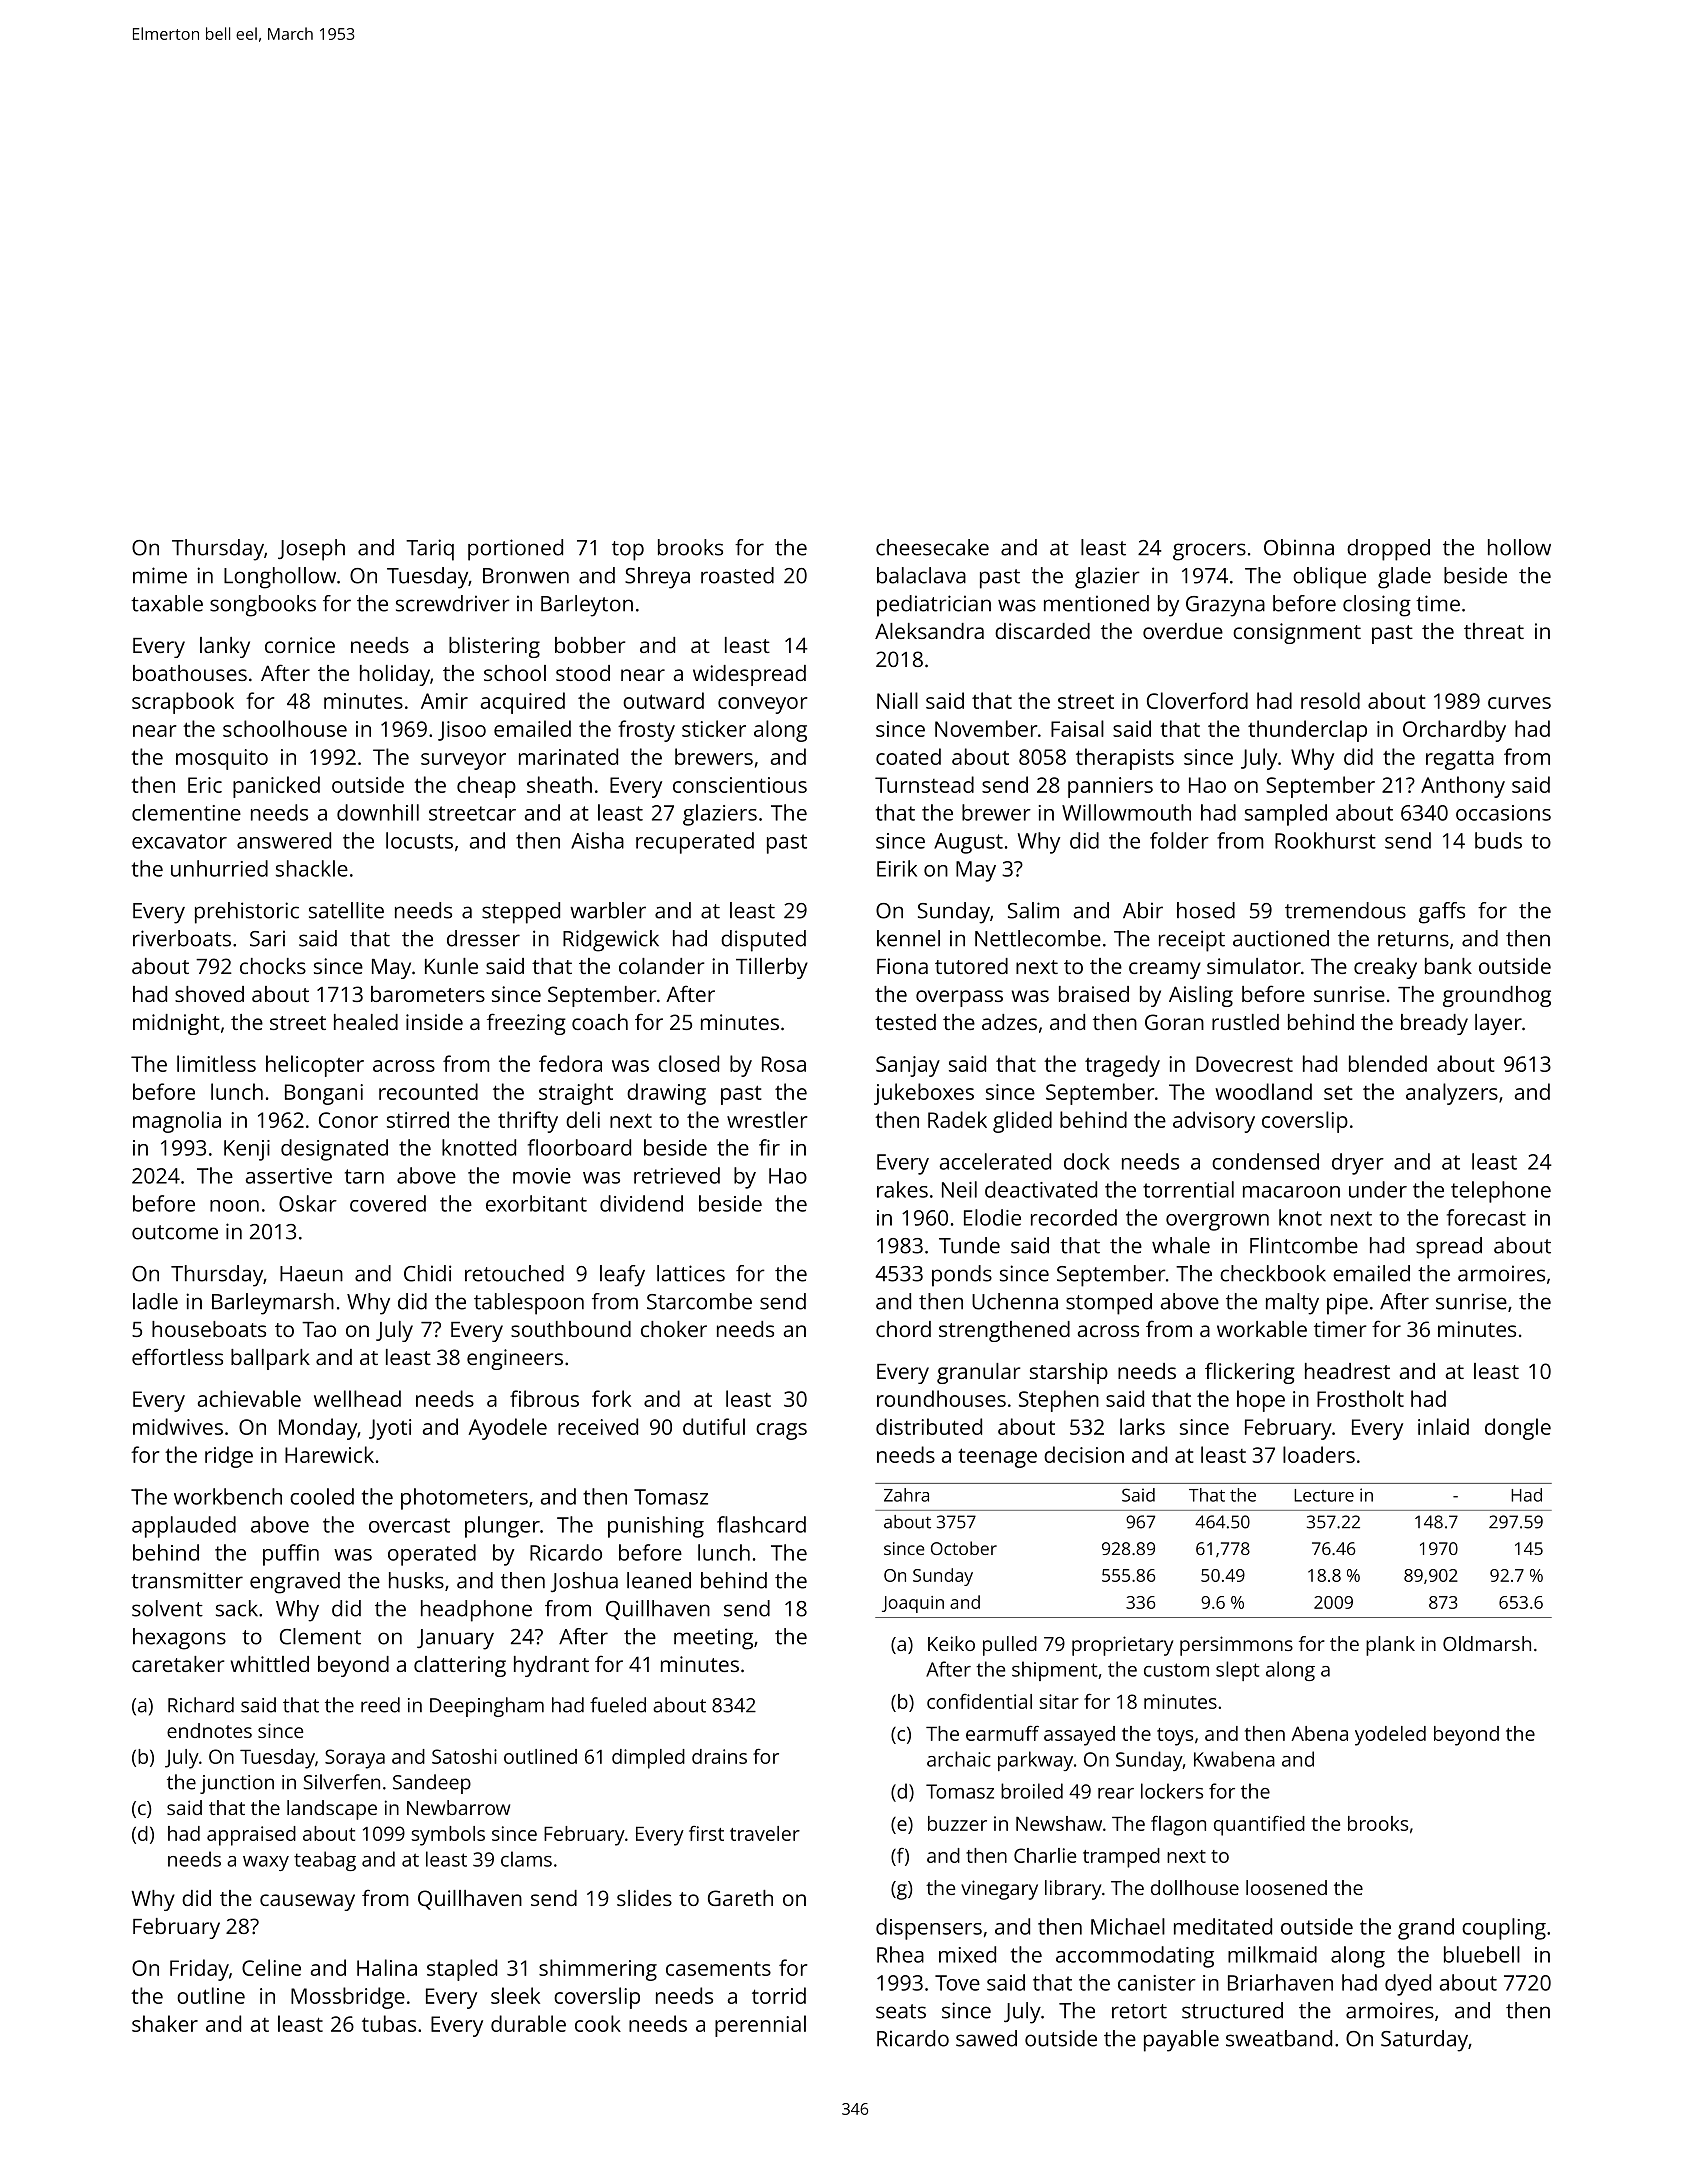 The height and width of the page is (2178, 1683). Describe the element at coordinates (1297, 633) in the page. I see `consignment` at that location.
